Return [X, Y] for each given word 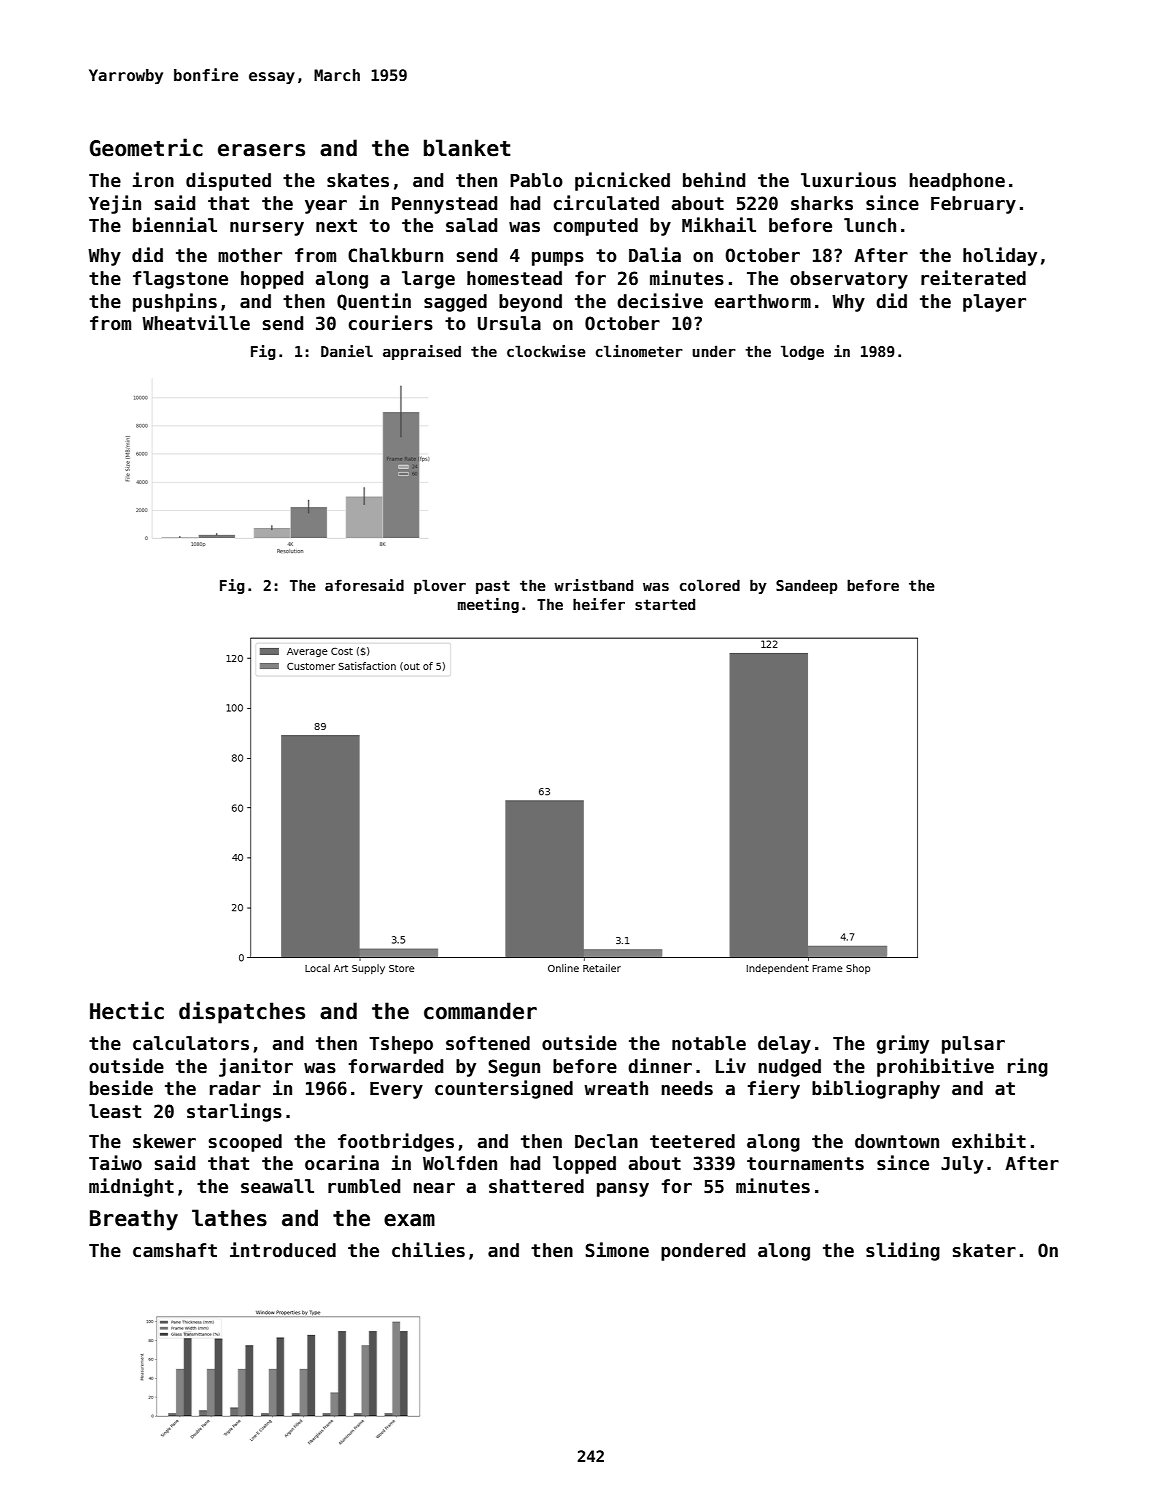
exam [409, 1220]
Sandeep [807, 586]
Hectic [127, 1010]
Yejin [115, 204]
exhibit [989, 1141]
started [665, 604]
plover [440, 586]
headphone [957, 182]
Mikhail [719, 225]
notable [709, 1043]
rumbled [364, 1186]
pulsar [973, 1045]
